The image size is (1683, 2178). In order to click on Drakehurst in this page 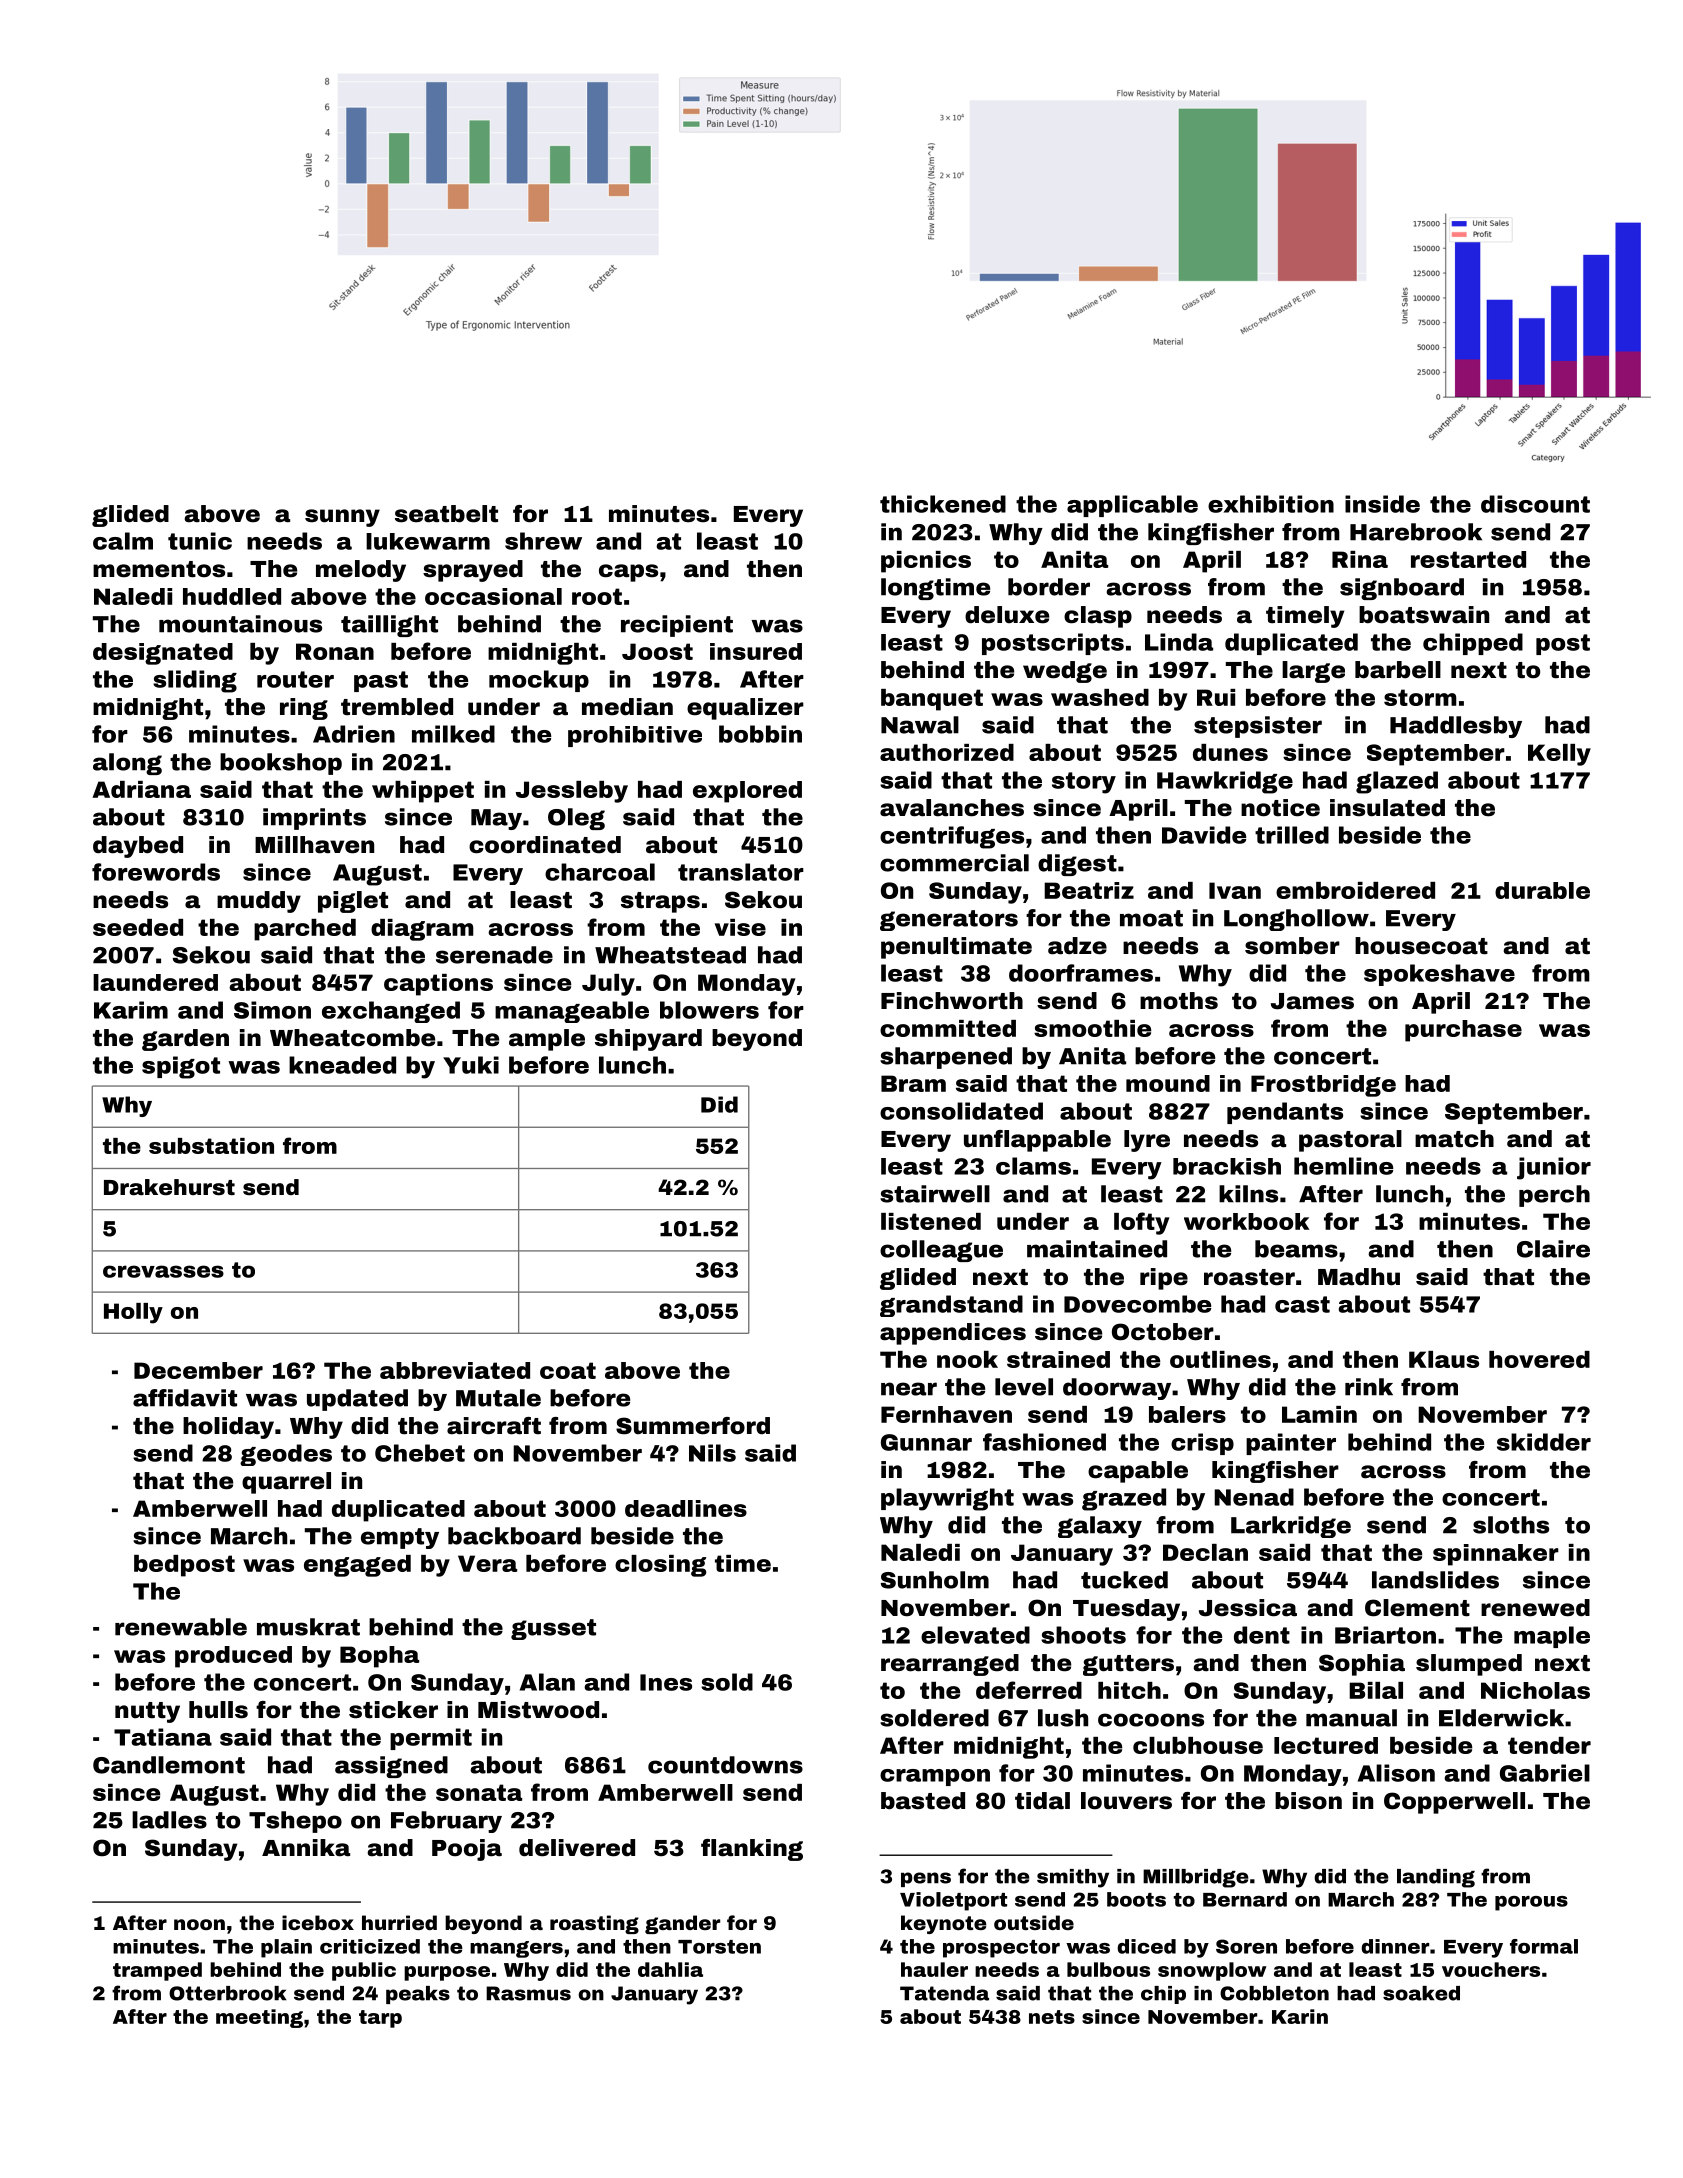, I will do `click(169, 1187)`.
